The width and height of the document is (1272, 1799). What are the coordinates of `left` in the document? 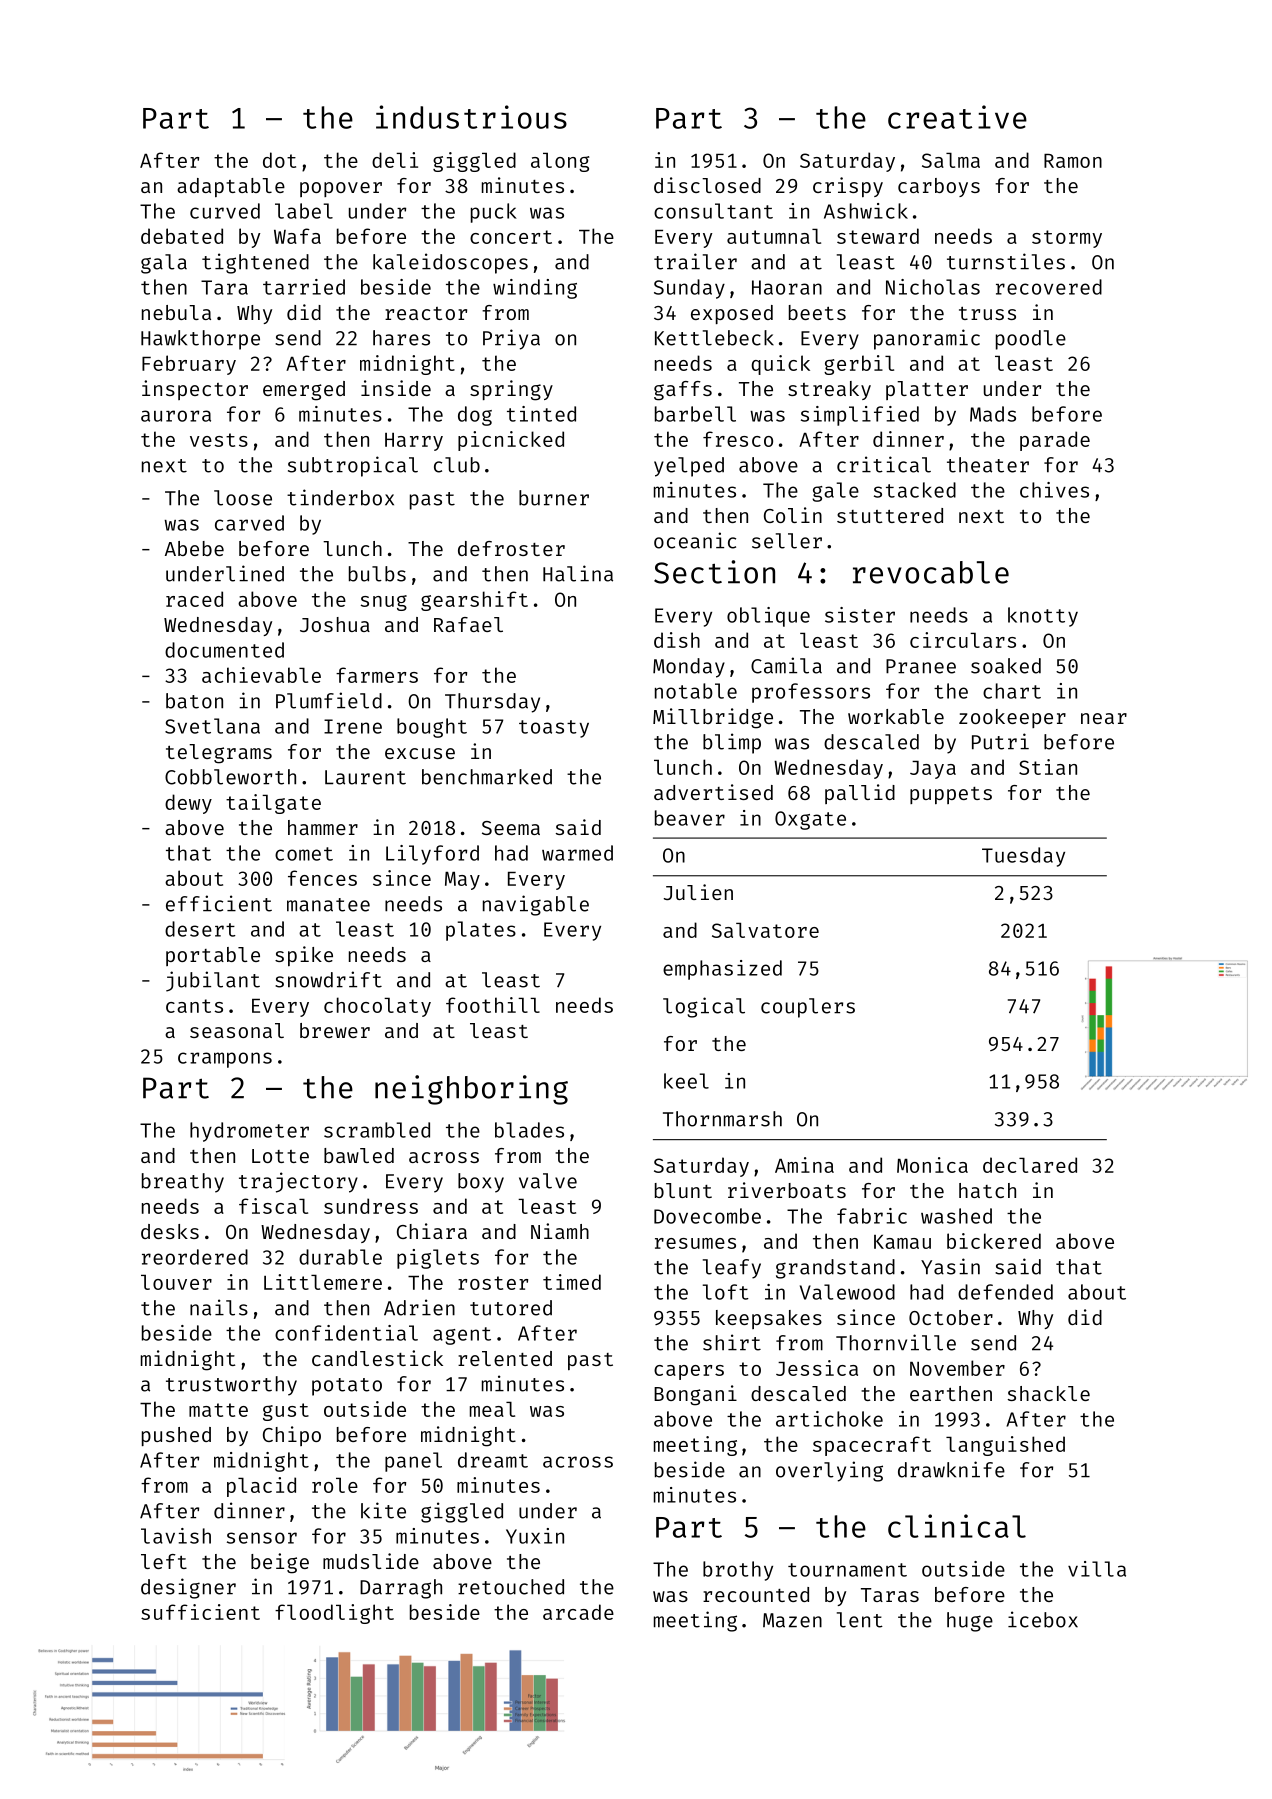 It's located at (164, 1561).
